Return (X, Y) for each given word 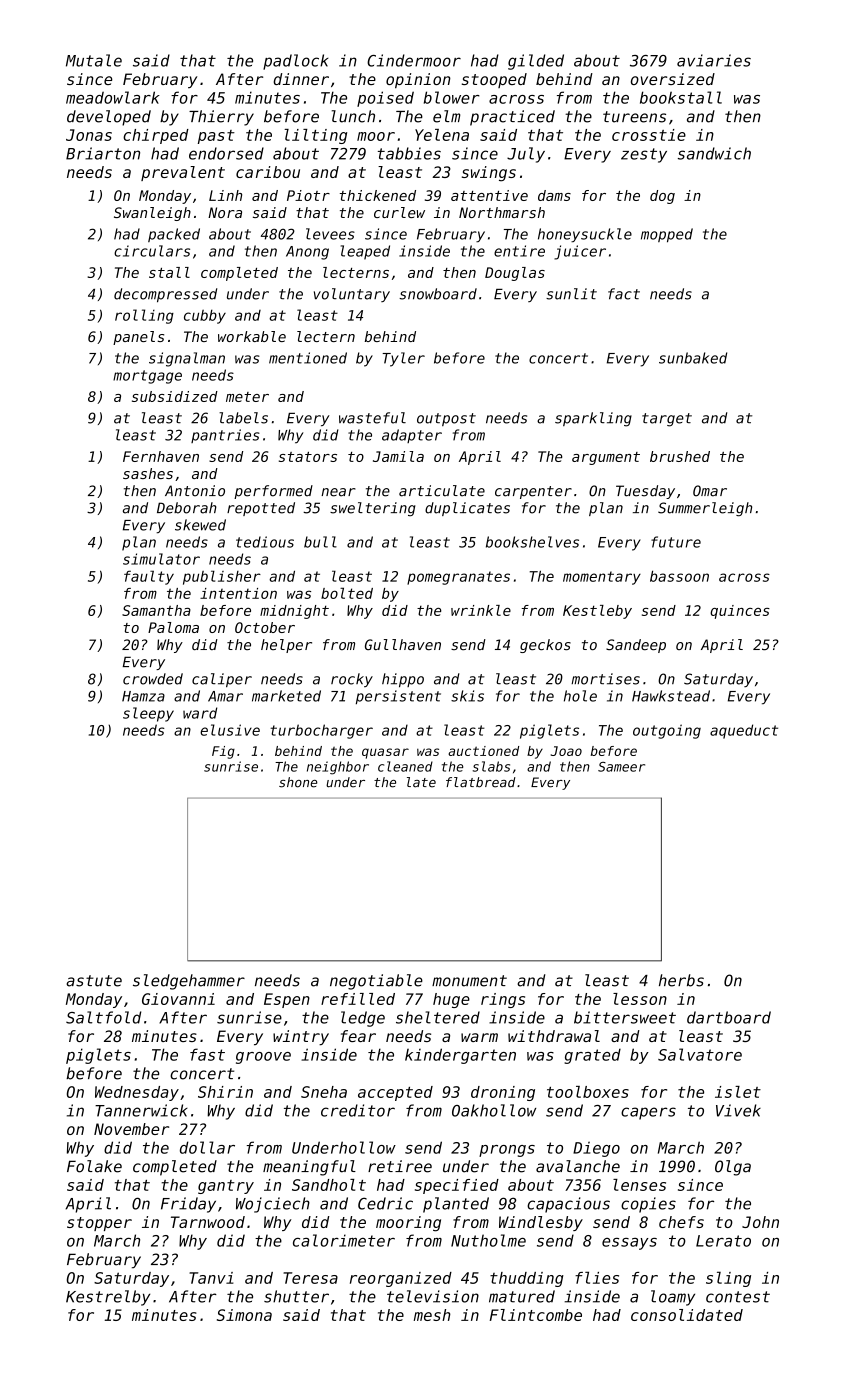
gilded (536, 62)
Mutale (94, 60)
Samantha (156, 610)
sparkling (593, 419)
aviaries (714, 60)
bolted (347, 593)
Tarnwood (208, 1222)
